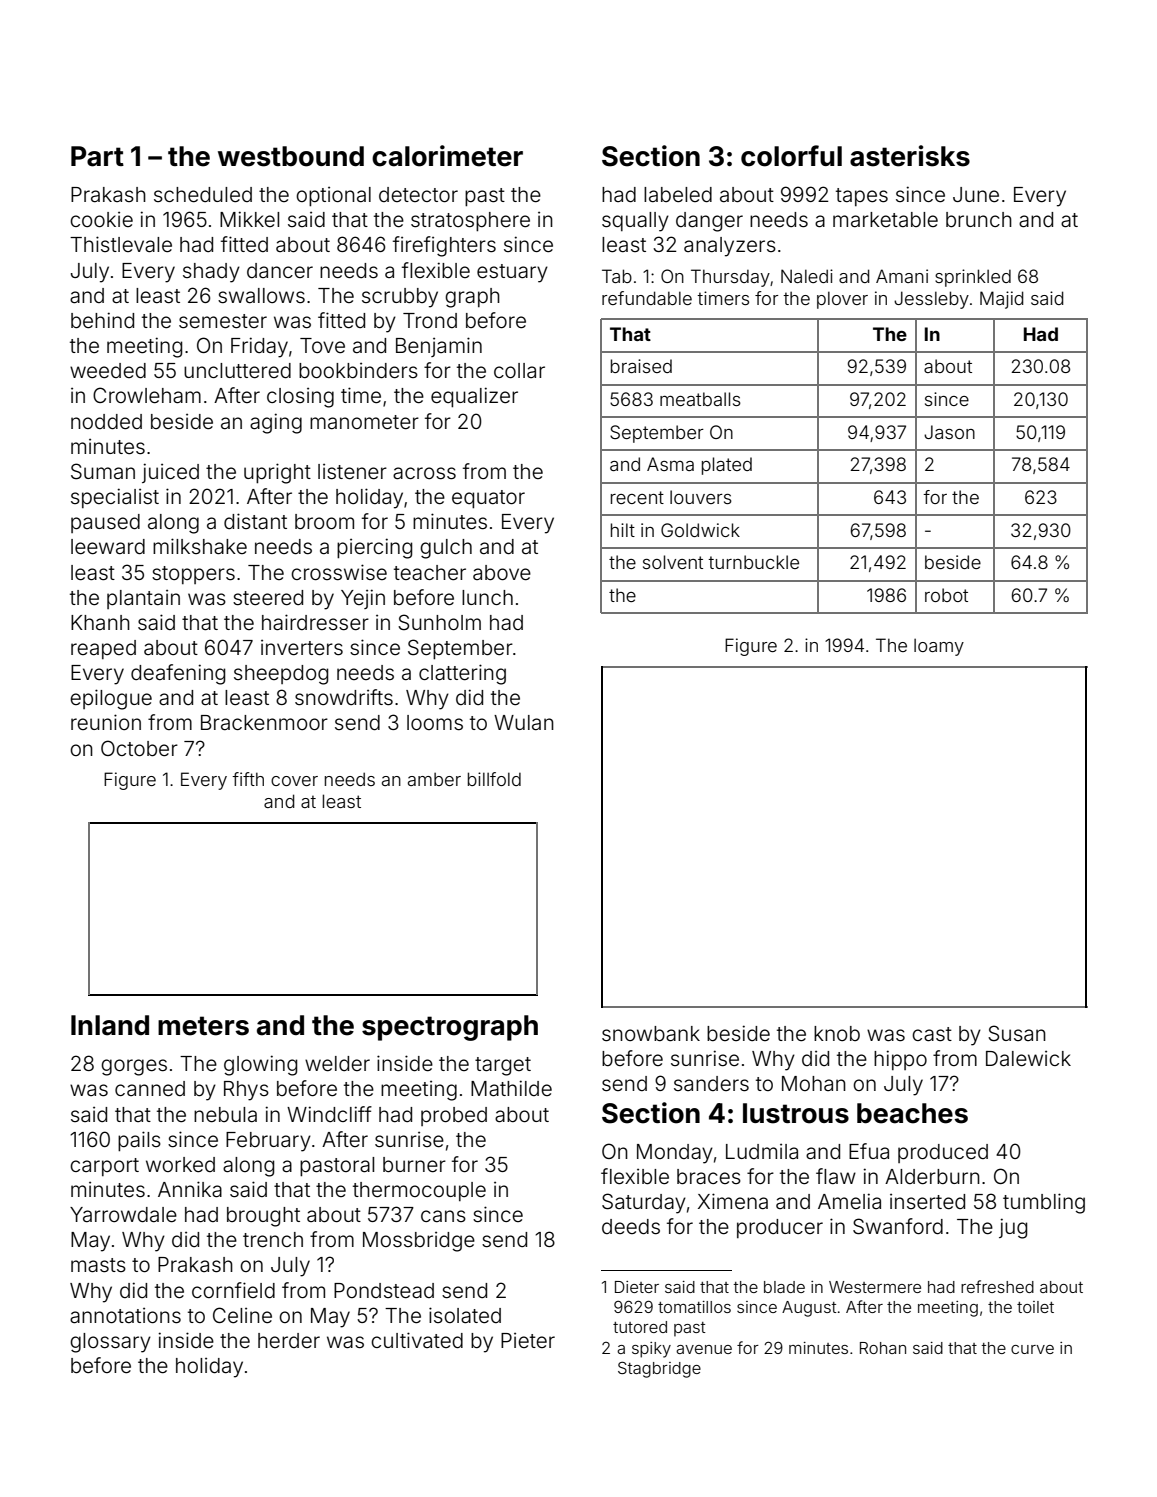 The image size is (1157, 1497). I want to click on clattering, so click(462, 674).
